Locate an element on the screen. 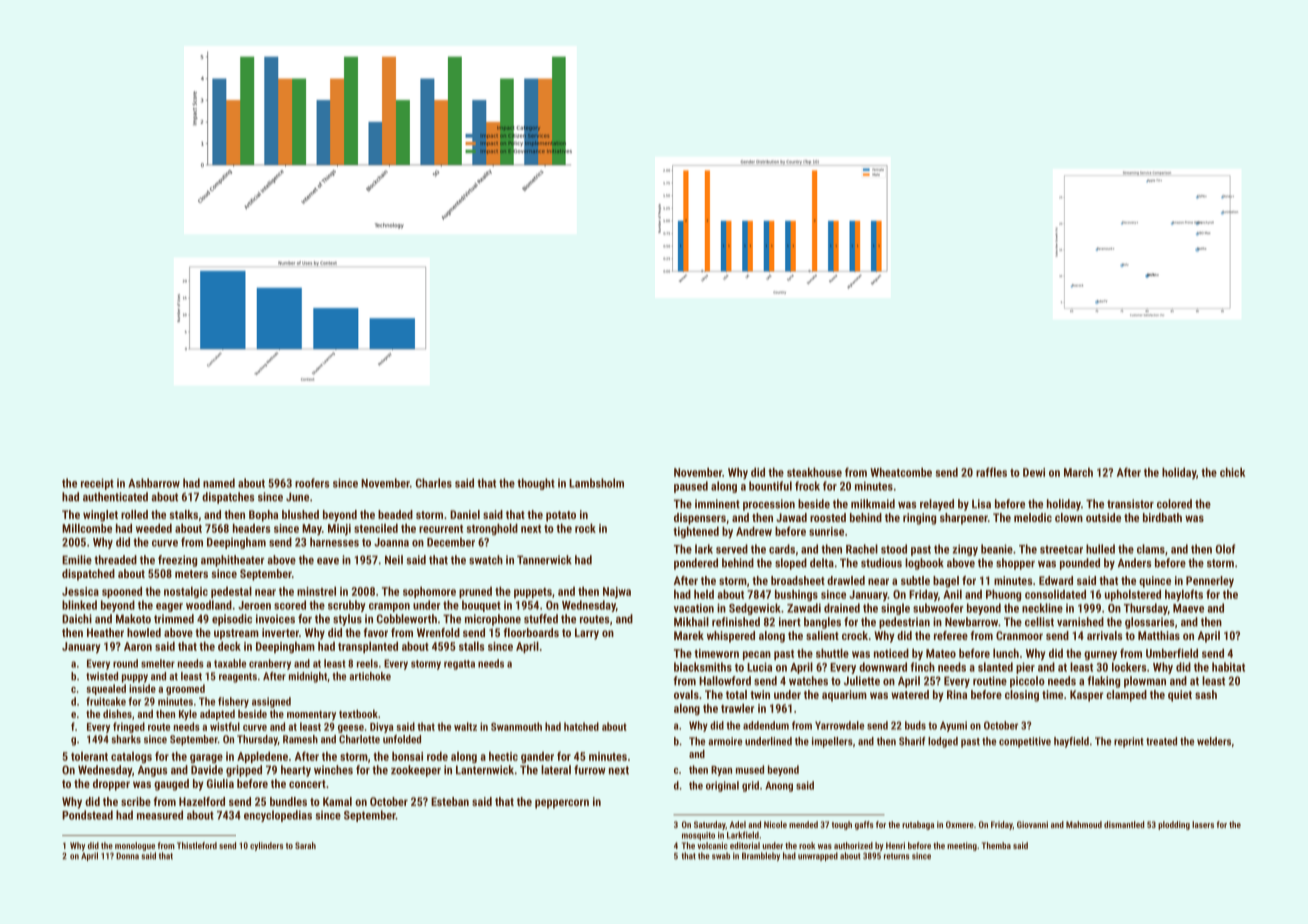  eave is located at coordinates (328, 561).
